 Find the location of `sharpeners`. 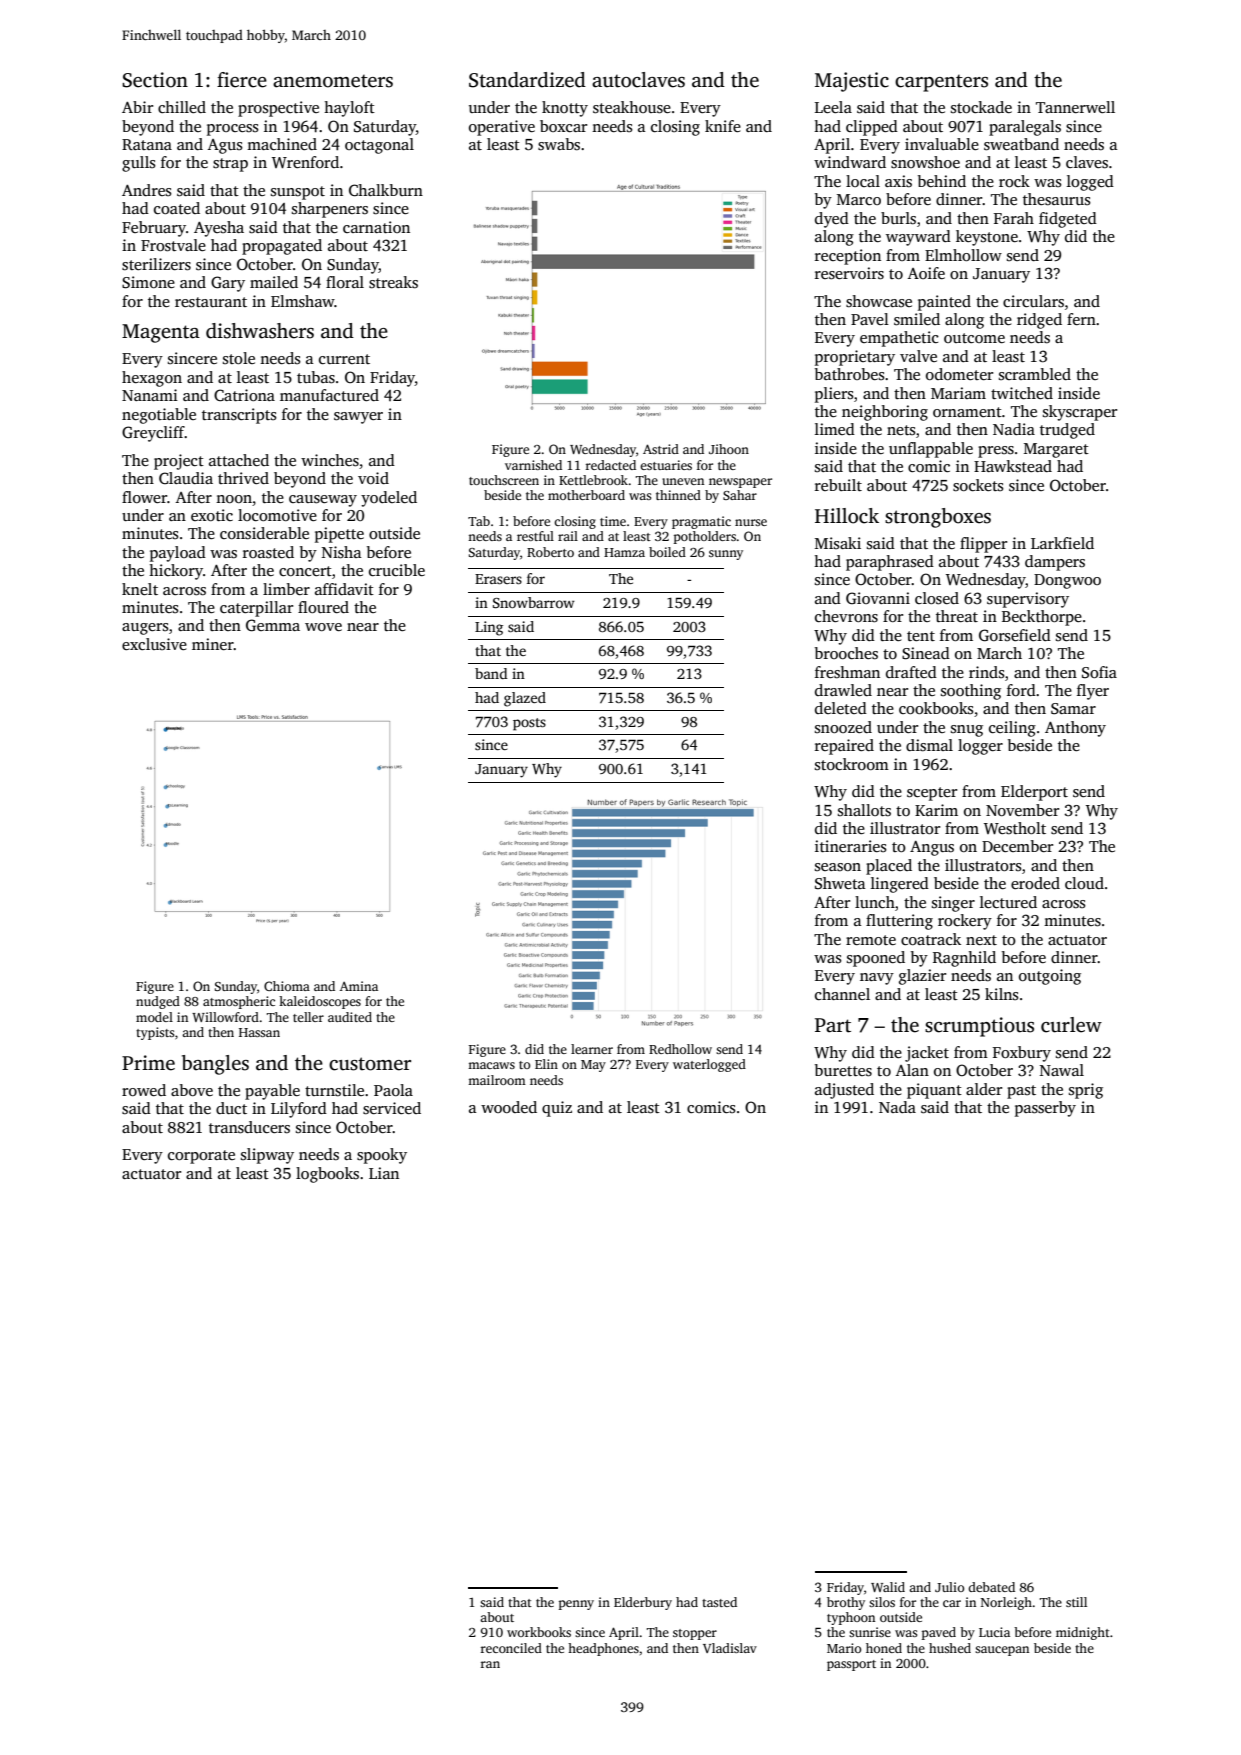

sharpeners is located at coordinates (330, 210).
